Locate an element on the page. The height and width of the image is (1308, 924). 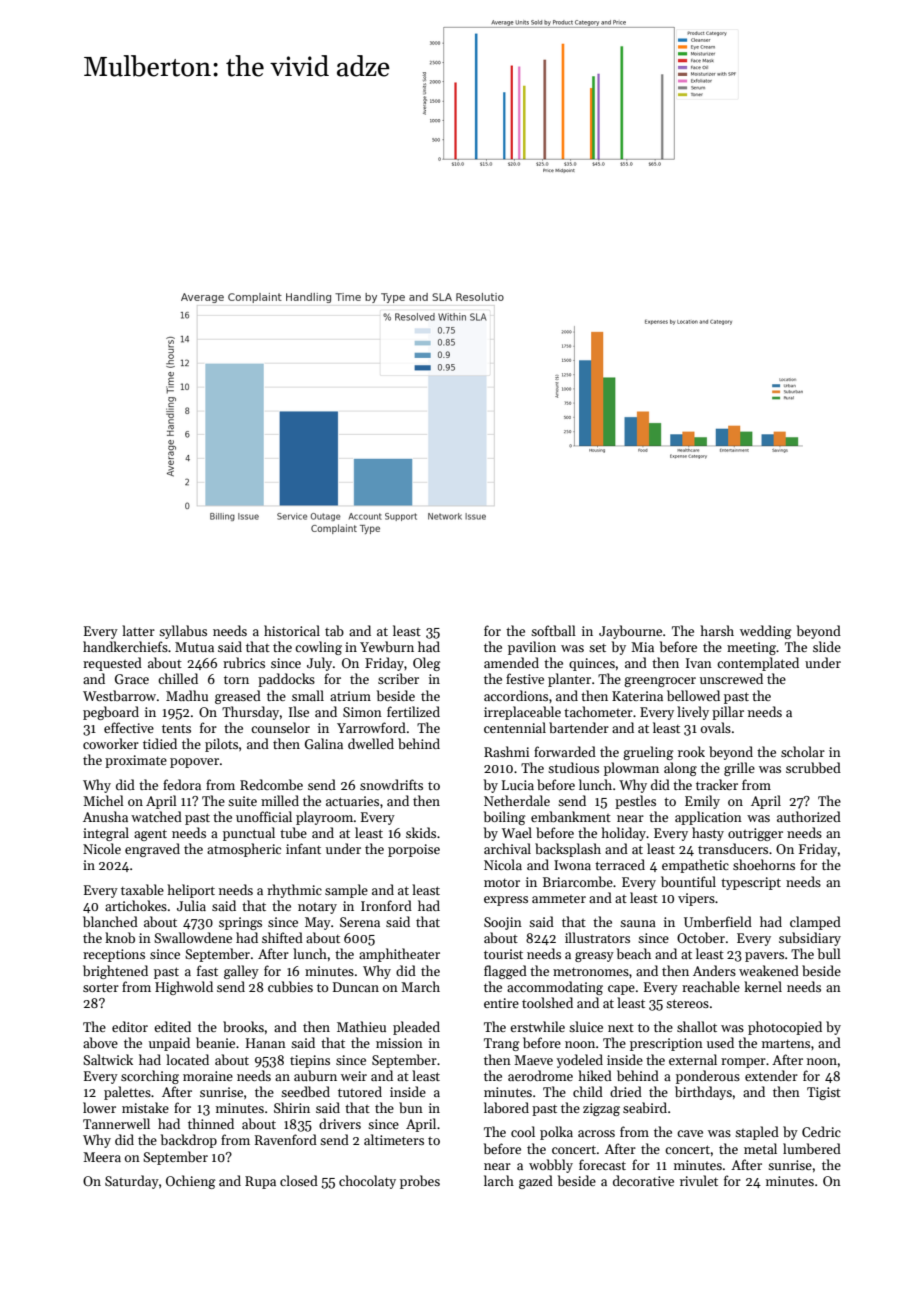
grueling is located at coordinates (648, 753).
